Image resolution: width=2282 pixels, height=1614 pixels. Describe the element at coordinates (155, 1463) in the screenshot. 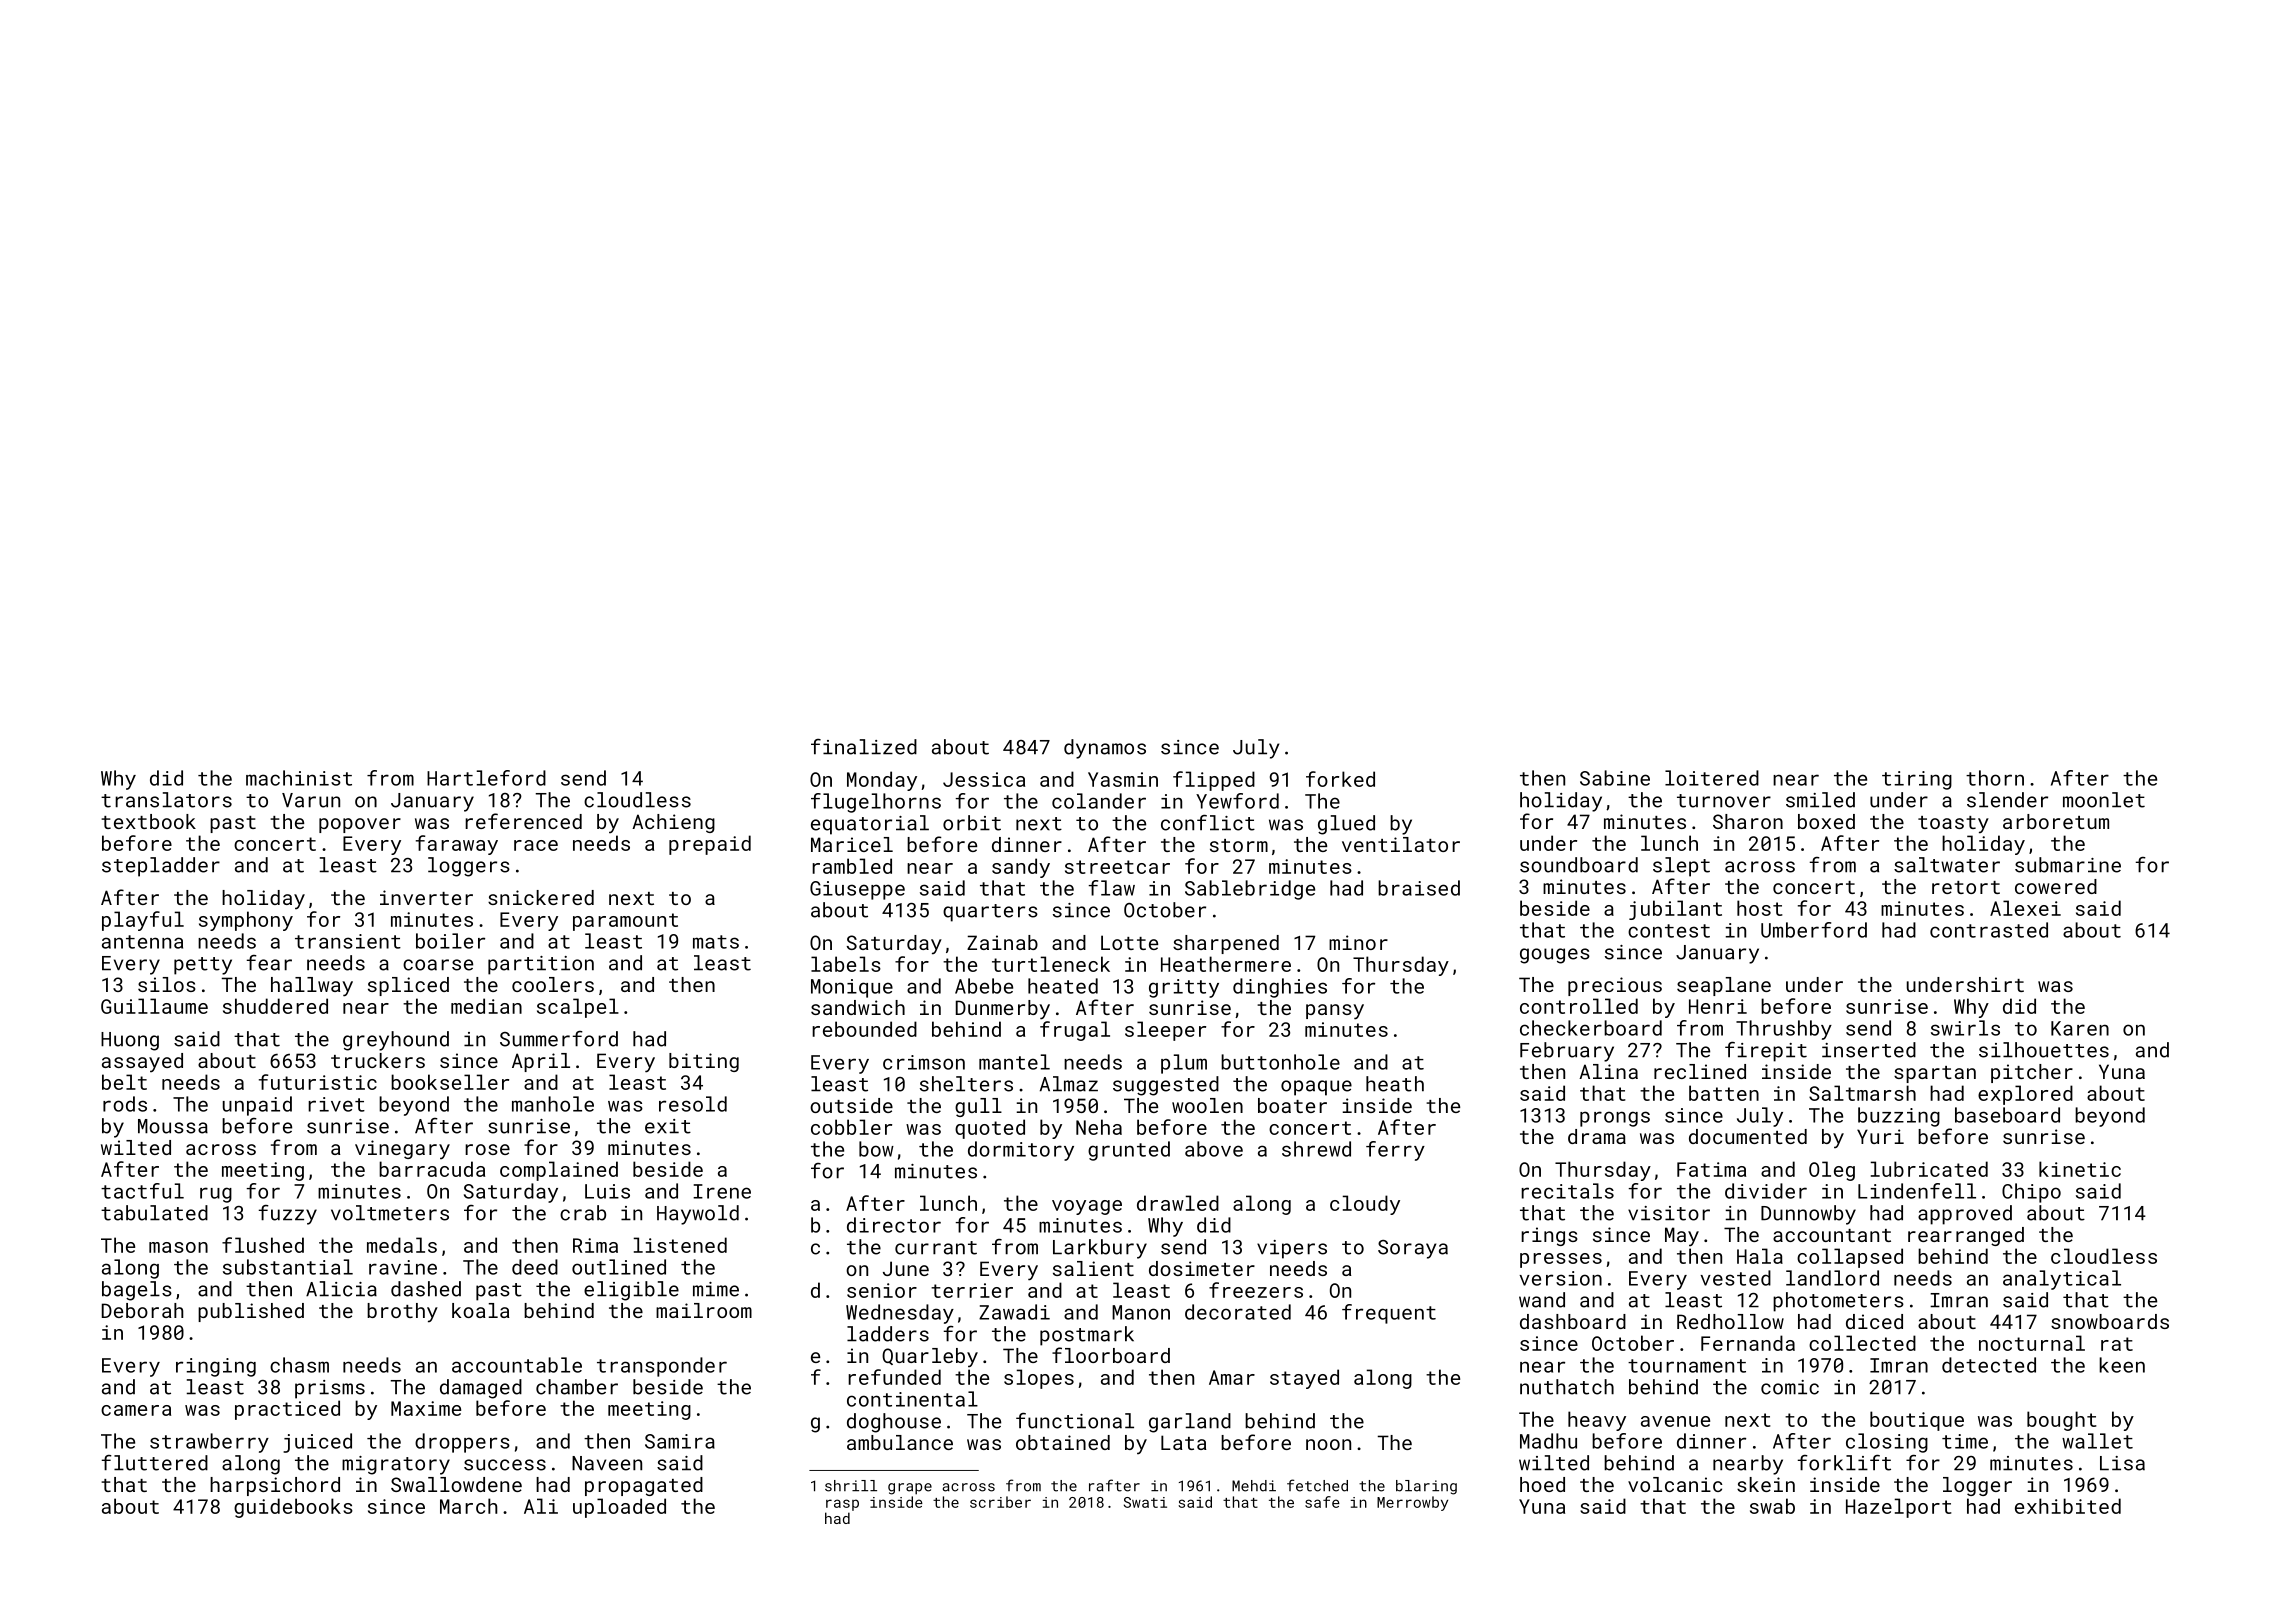

I see `fluttered` at that location.
